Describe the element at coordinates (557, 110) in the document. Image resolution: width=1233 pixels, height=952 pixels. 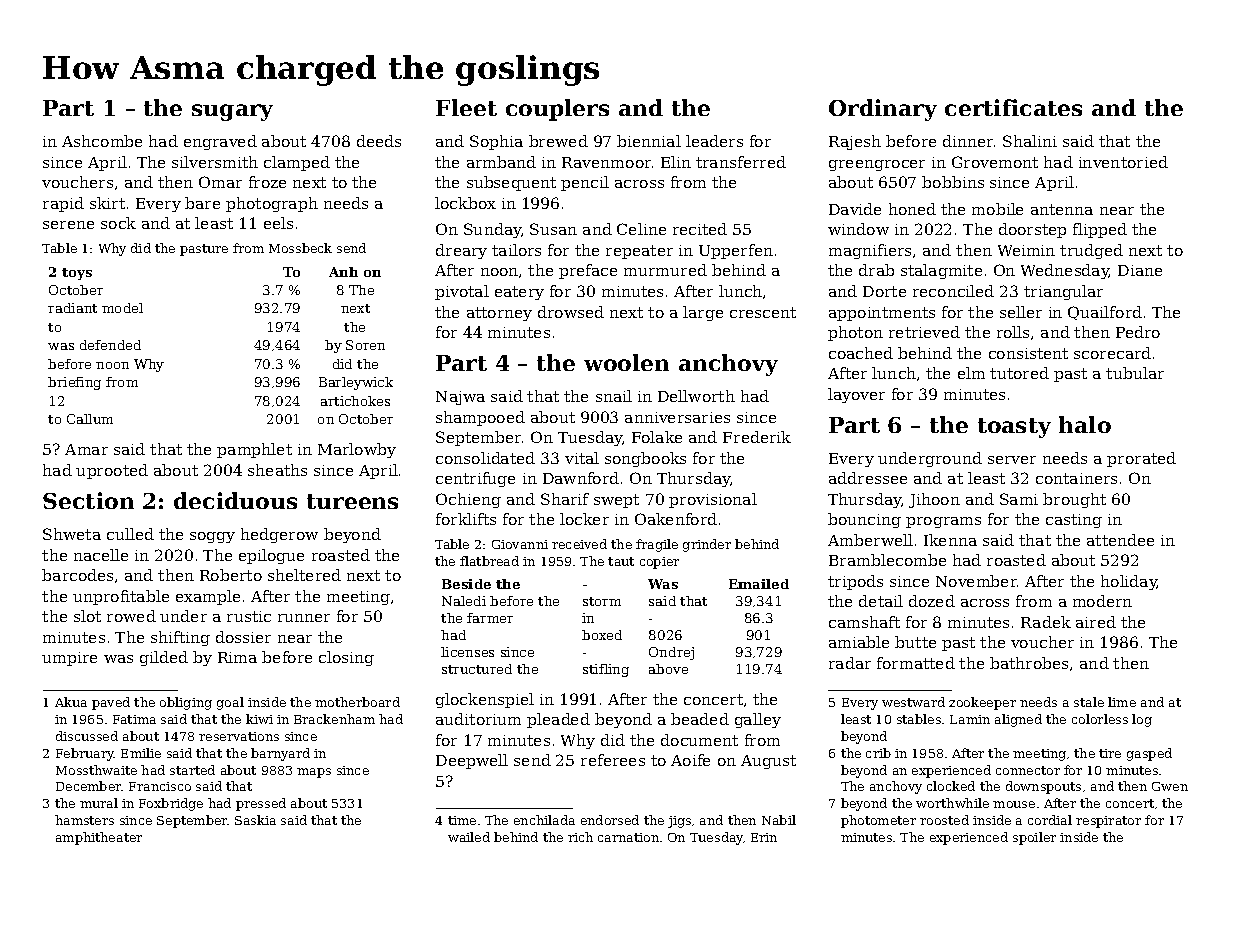
I see `couplers` at that location.
